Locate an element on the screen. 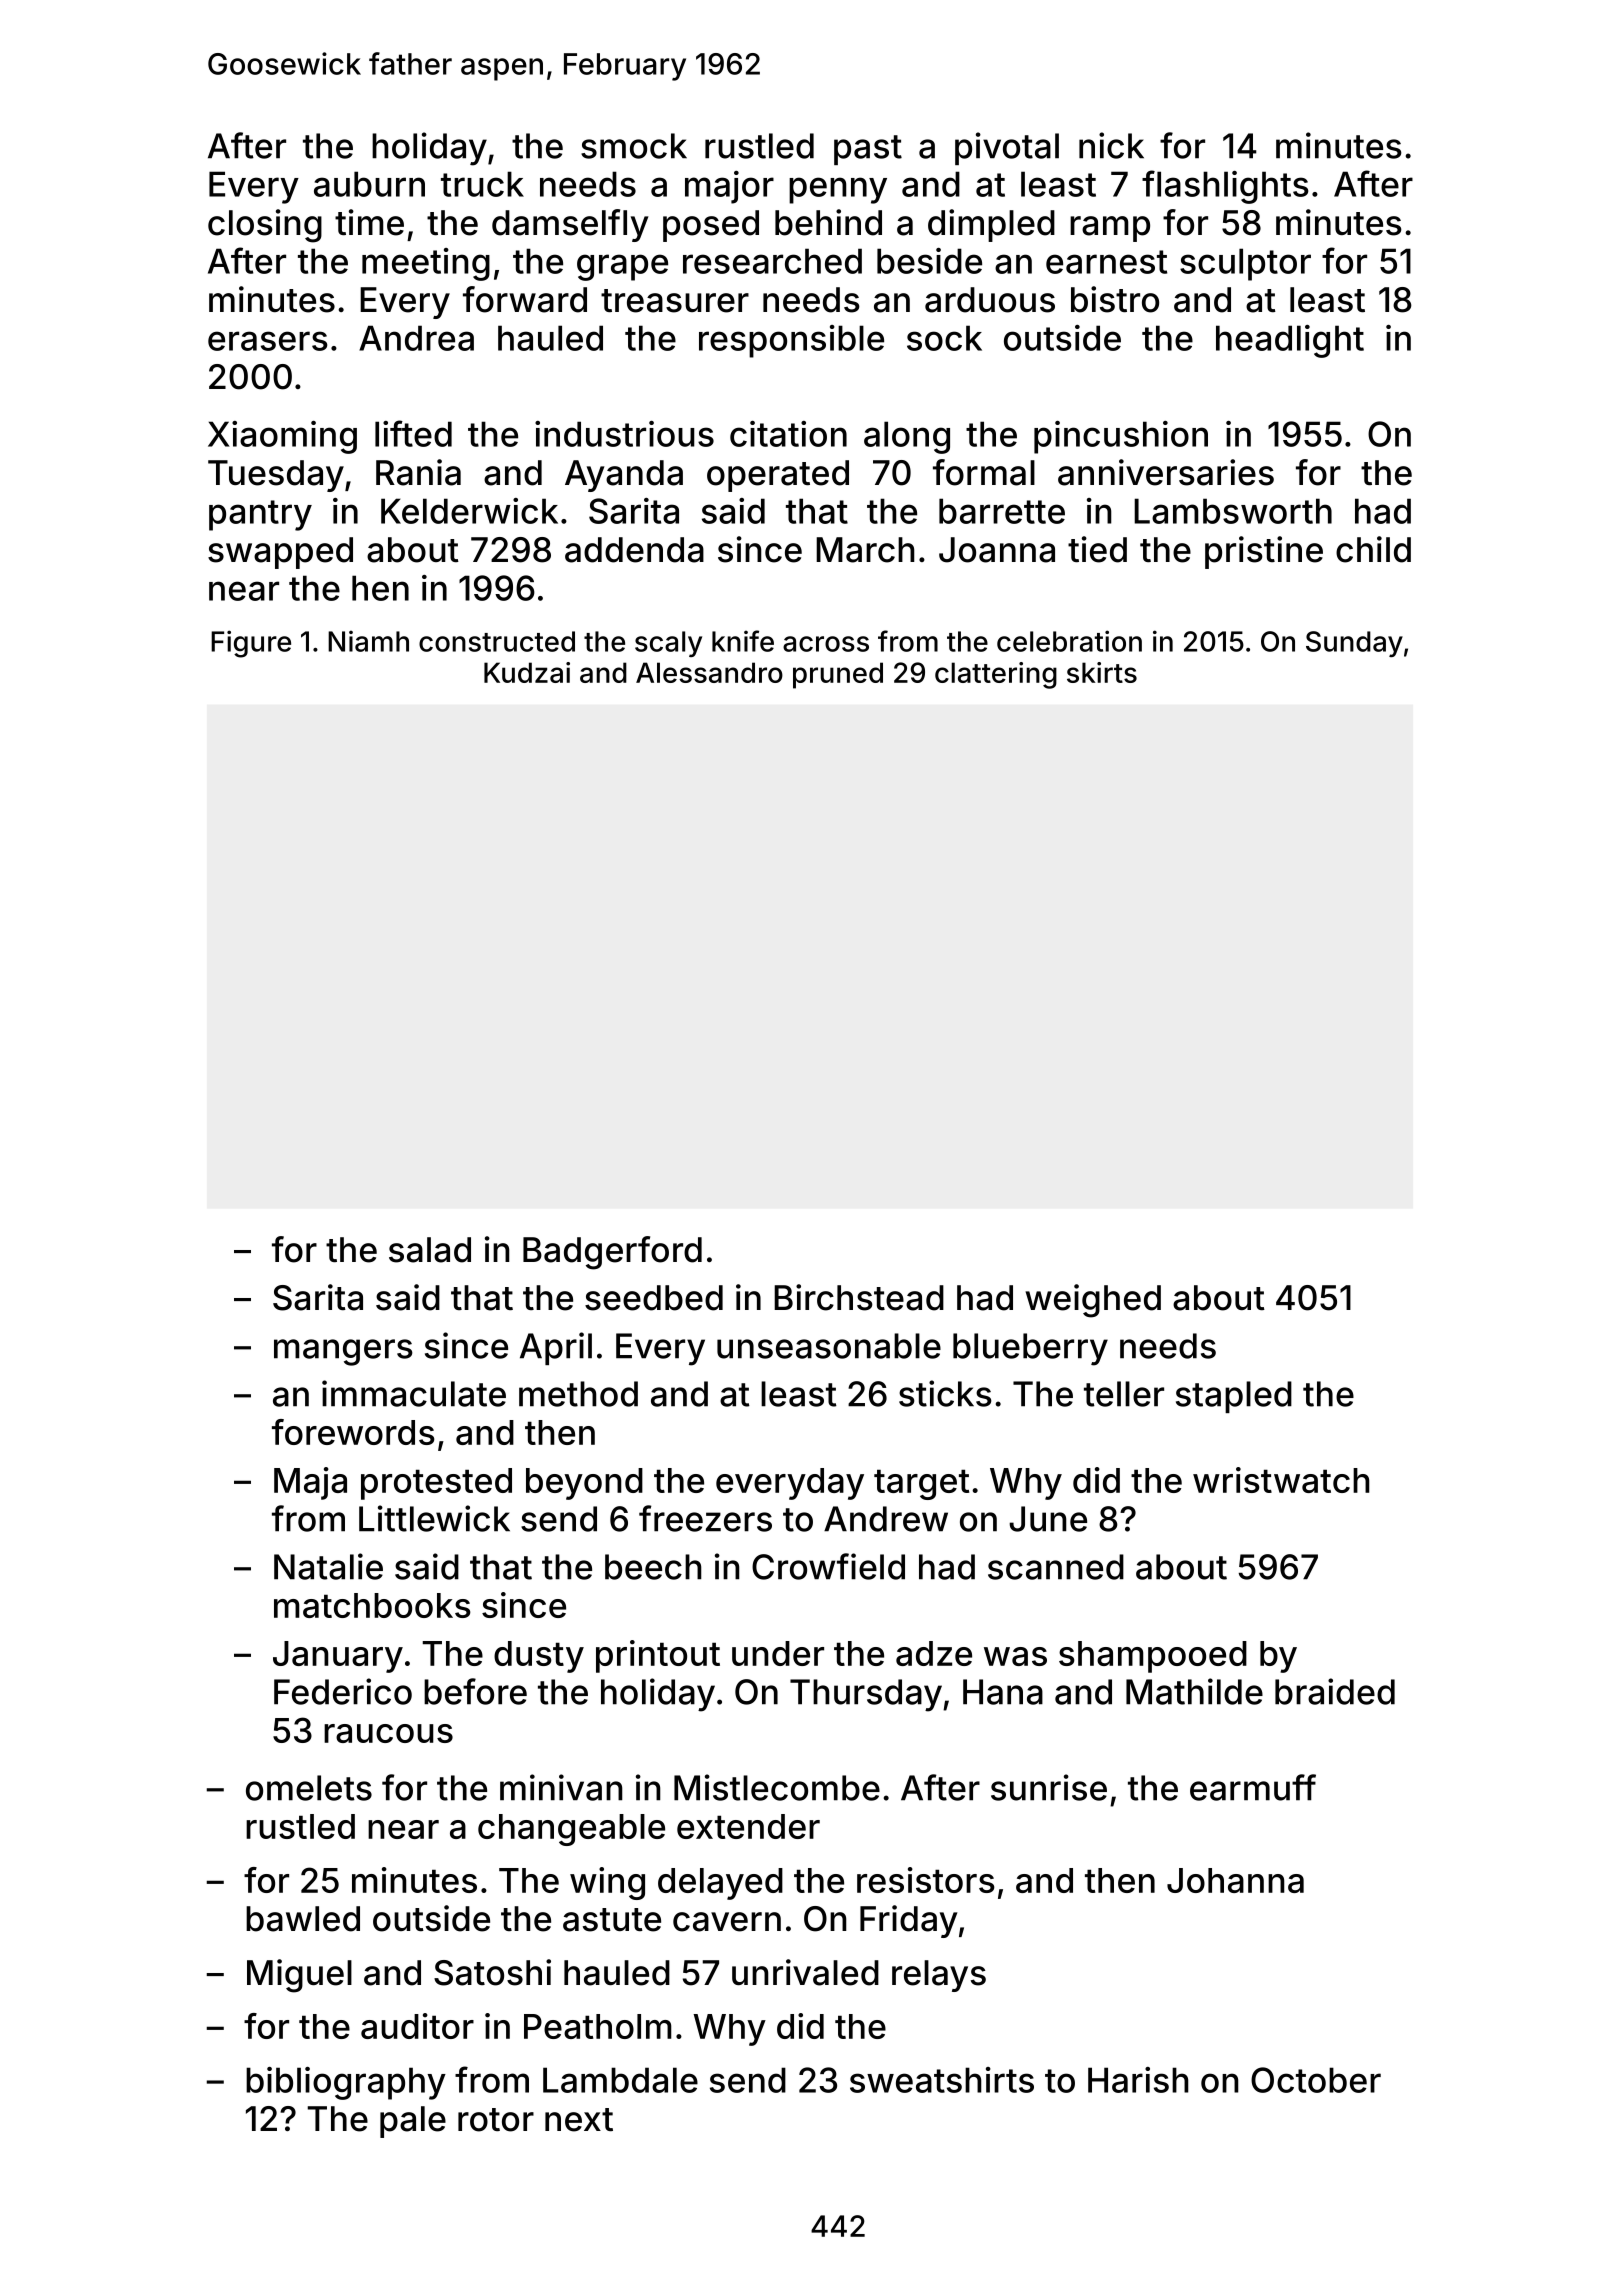 This screenshot has width=1620, height=2292. Figure is located at coordinates (251, 644).
